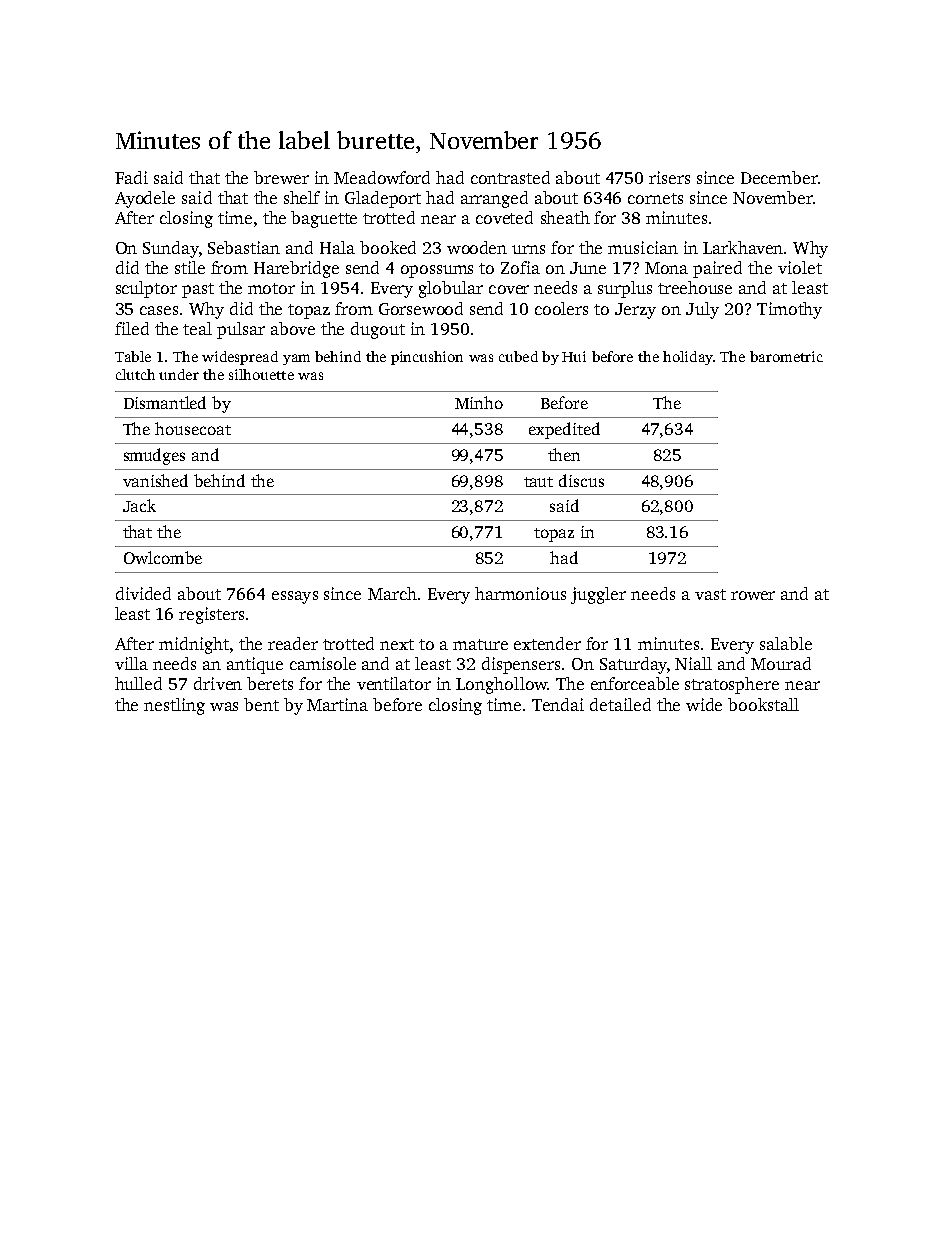  I want to click on shelf, so click(302, 197).
